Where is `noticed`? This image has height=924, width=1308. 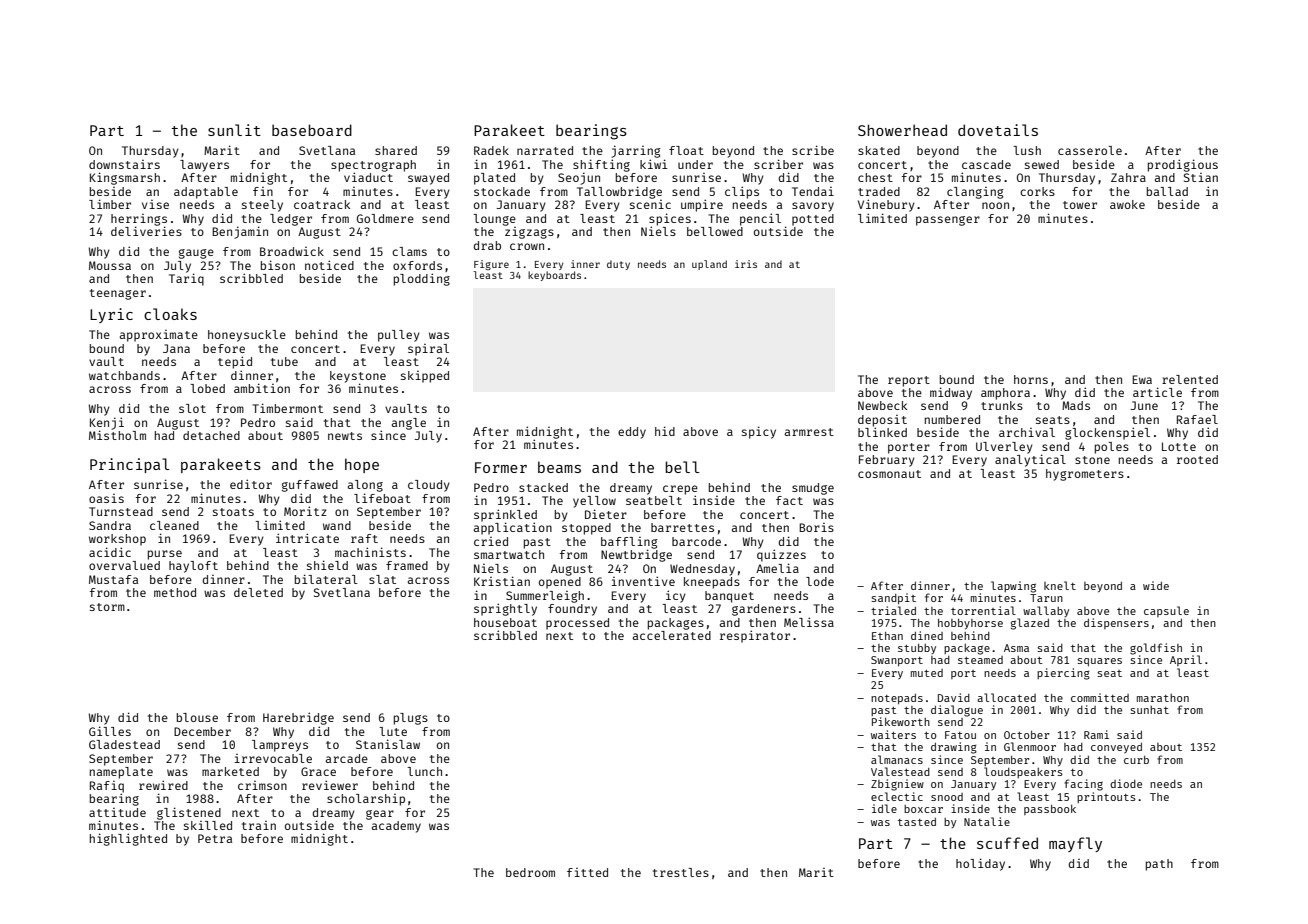 noticed is located at coordinates (329, 265).
